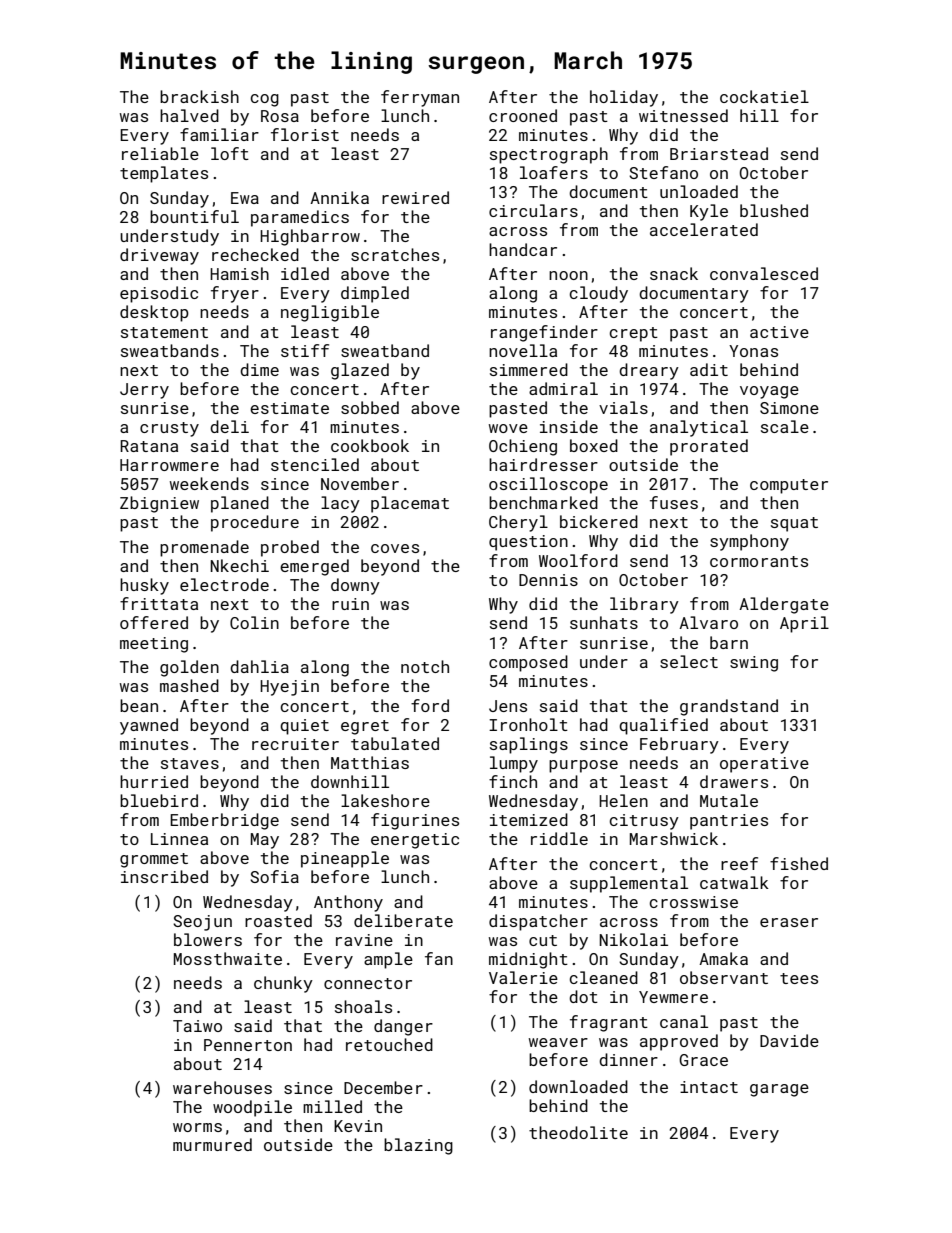  What do you see at coordinates (674, 502) in the document?
I see `fuses` at bounding box center [674, 502].
